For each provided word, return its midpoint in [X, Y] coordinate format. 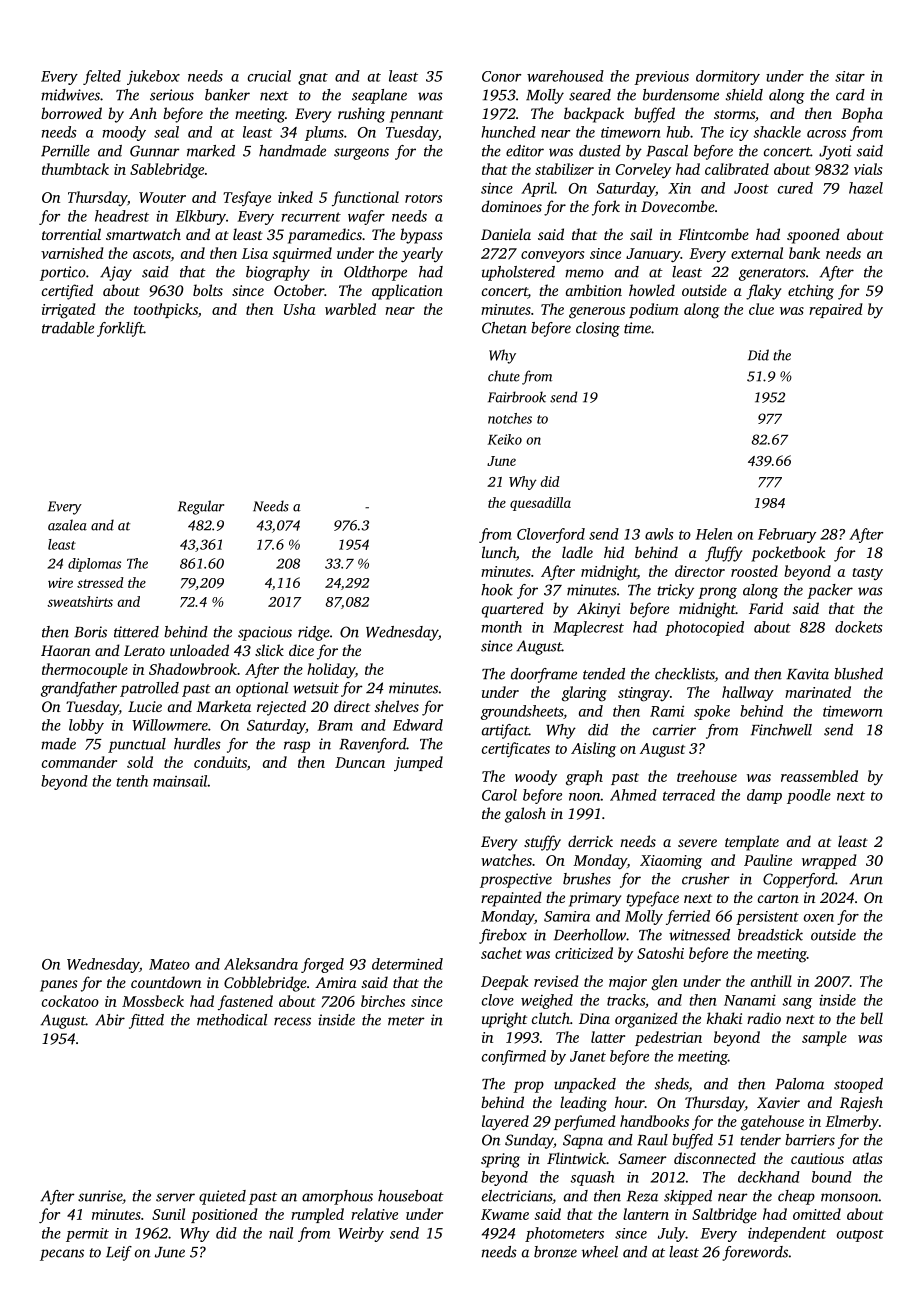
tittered [136, 632]
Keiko [505, 439]
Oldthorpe [375, 273]
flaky [763, 292]
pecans [62, 1255]
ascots [152, 254]
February [787, 535]
